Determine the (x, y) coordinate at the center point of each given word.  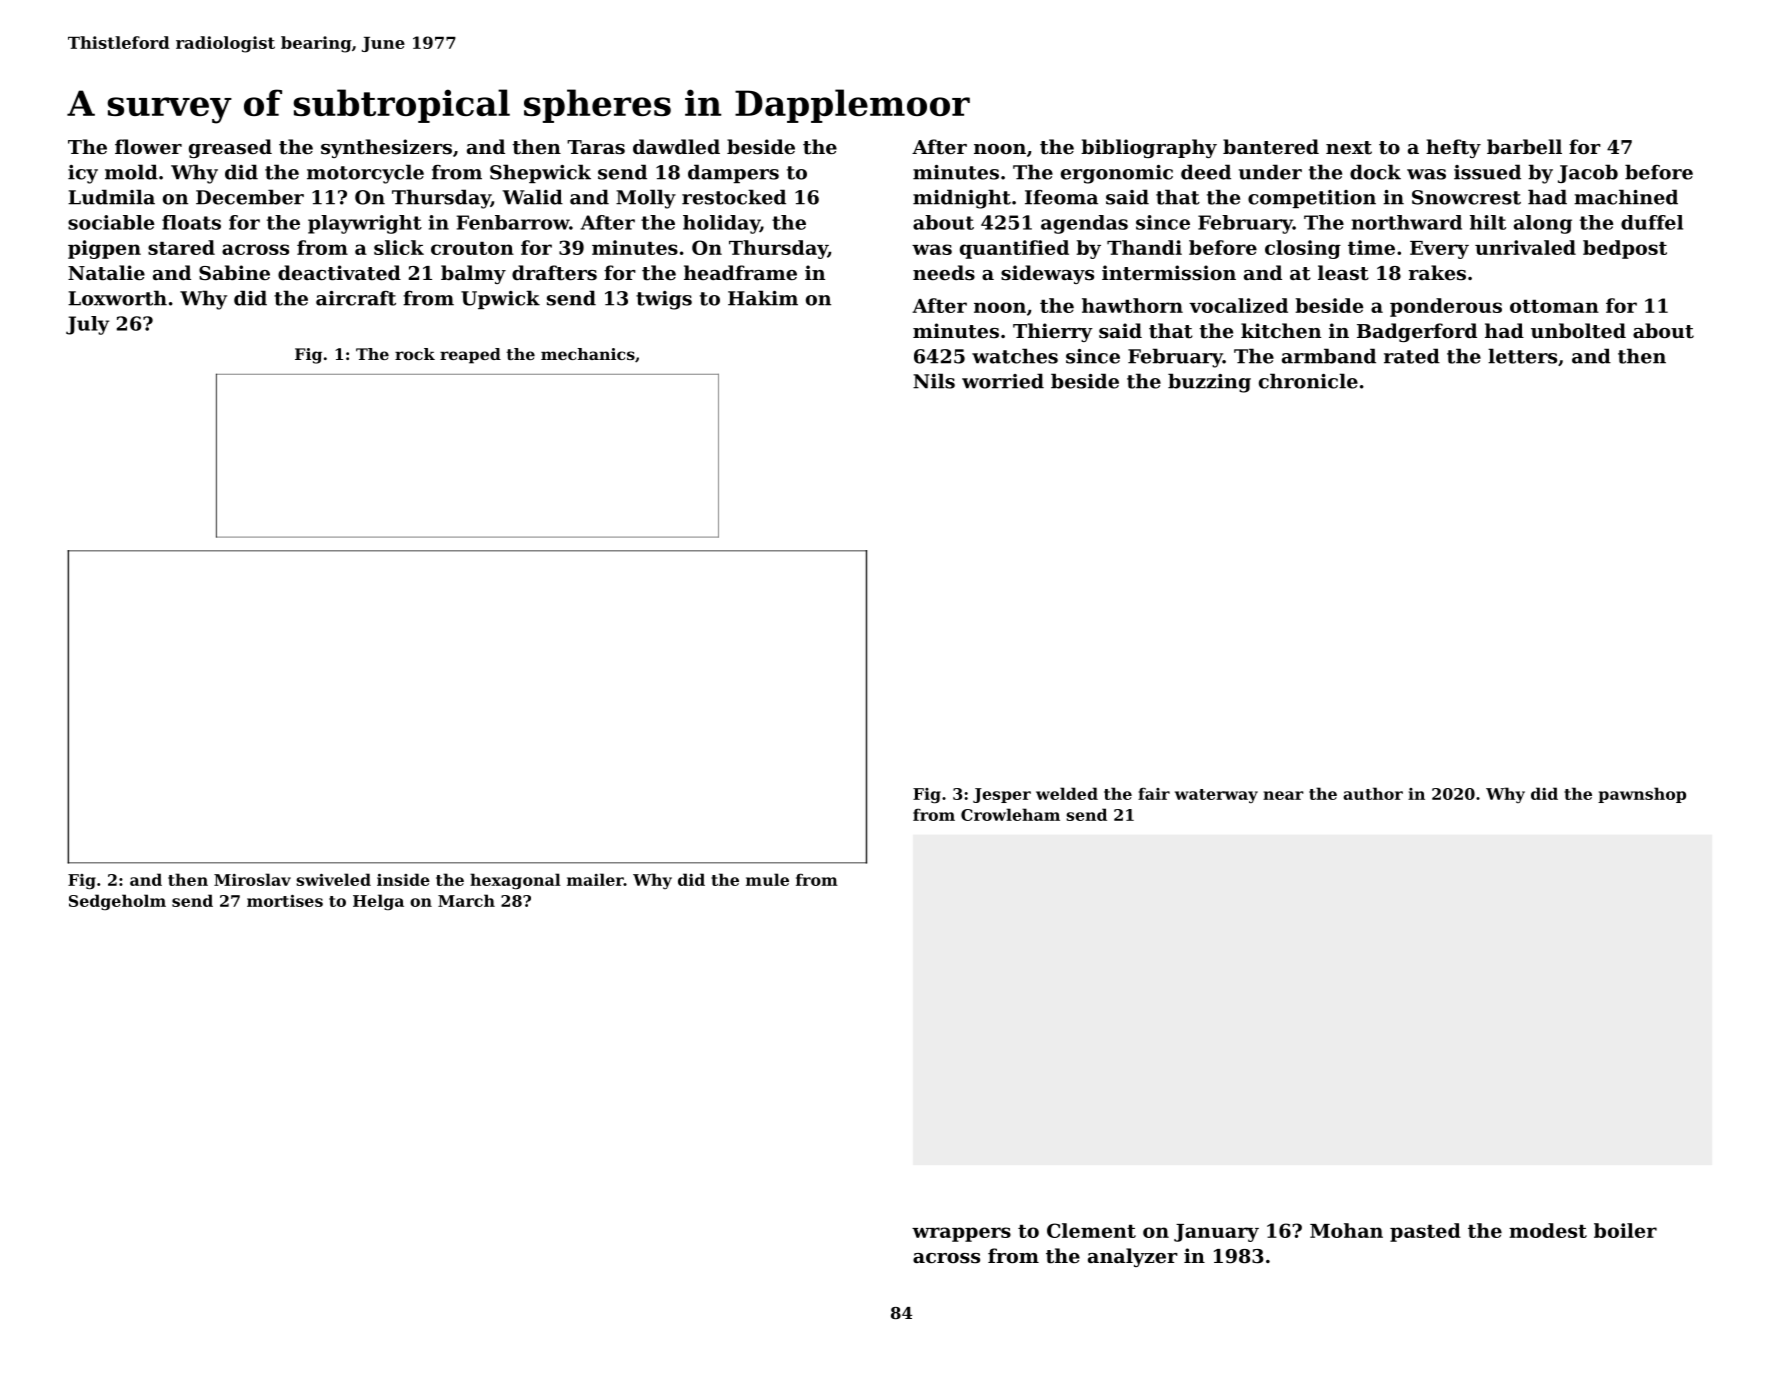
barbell (1524, 146)
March (466, 900)
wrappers (961, 1234)
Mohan (1346, 1230)
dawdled (676, 146)
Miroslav (252, 879)
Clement (1091, 1230)
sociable (111, 222)
